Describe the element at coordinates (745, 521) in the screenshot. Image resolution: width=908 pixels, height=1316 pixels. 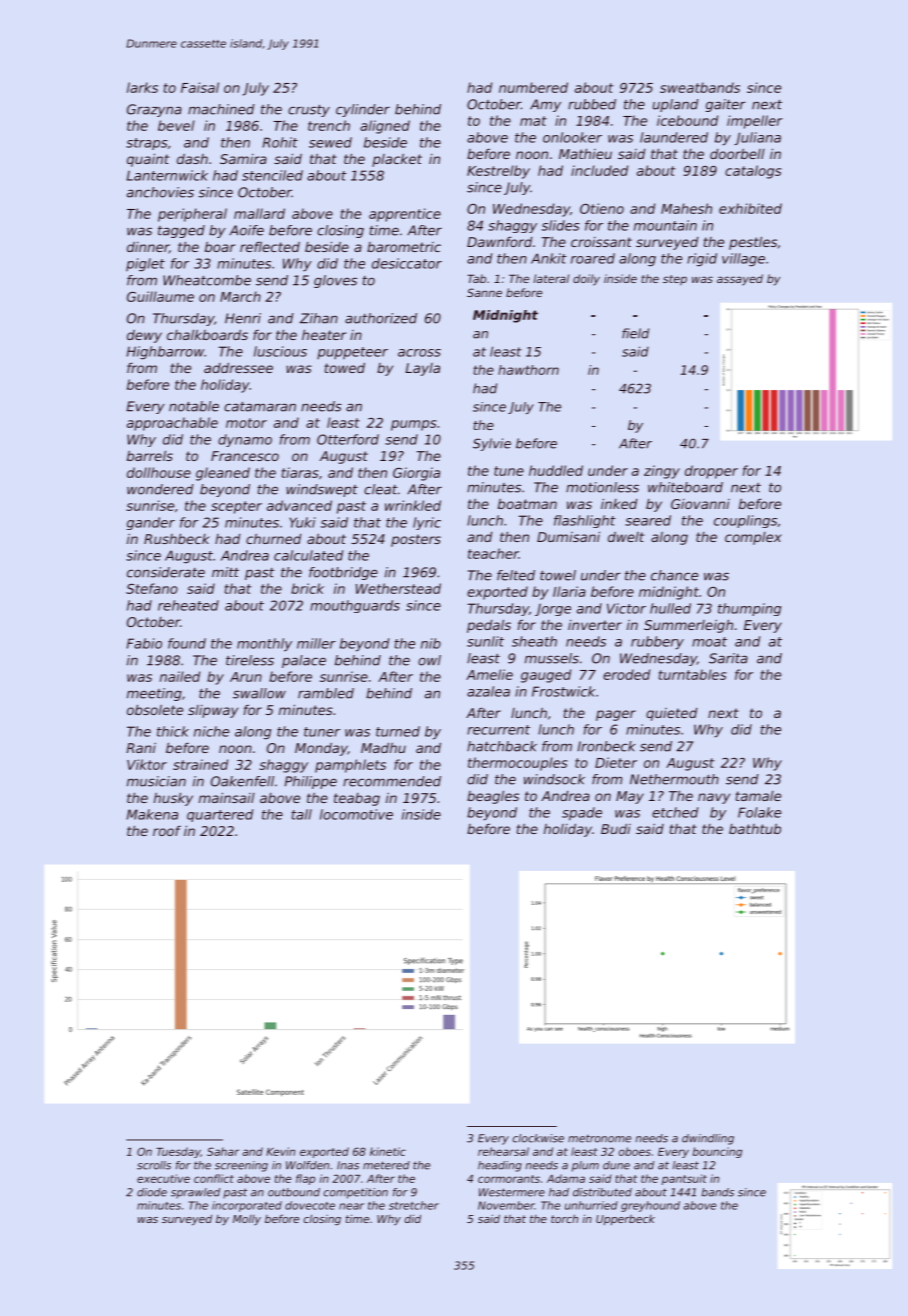
I see `couplings` at that location.
